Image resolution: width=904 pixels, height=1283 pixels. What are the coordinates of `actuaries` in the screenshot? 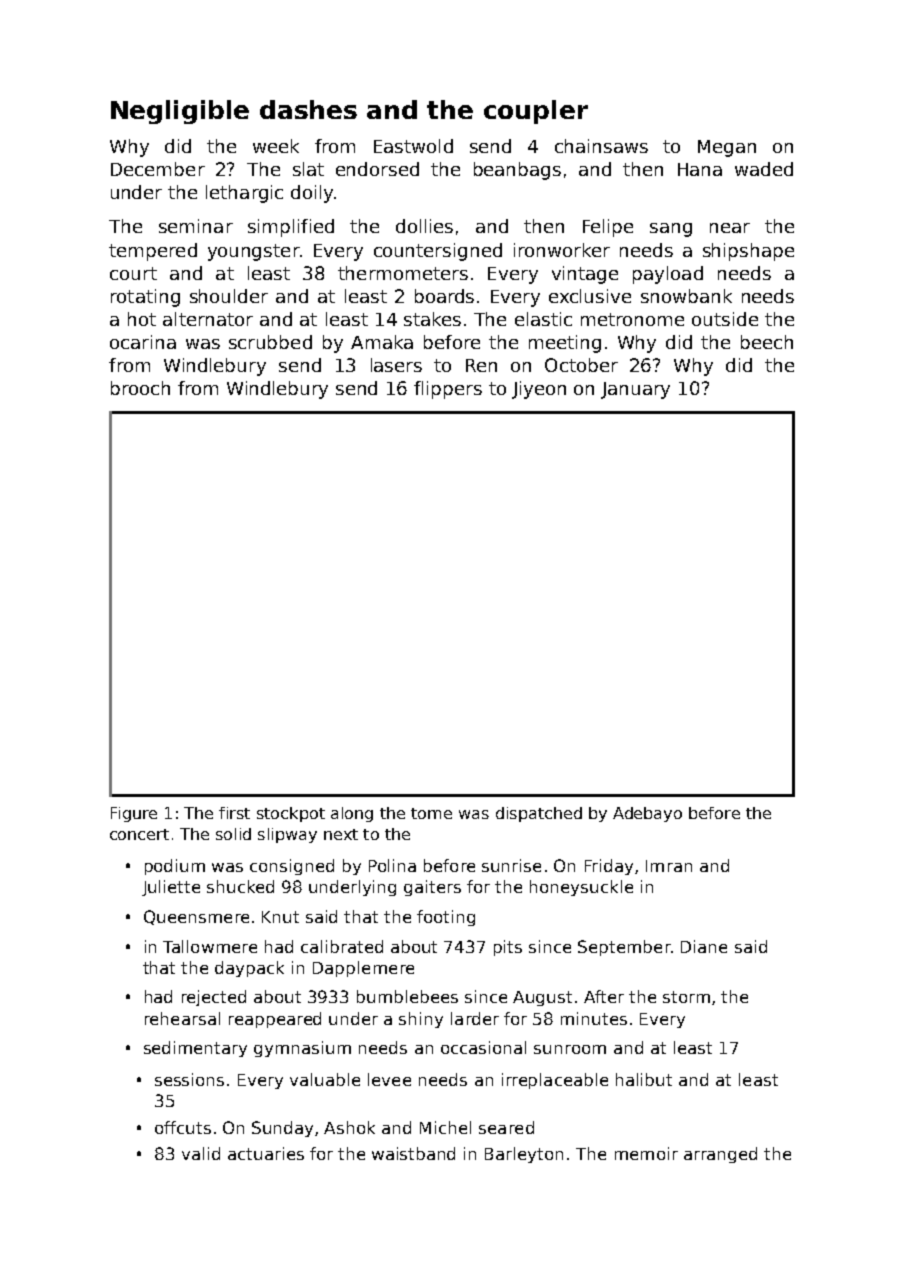 It's located at (266, 1153).
